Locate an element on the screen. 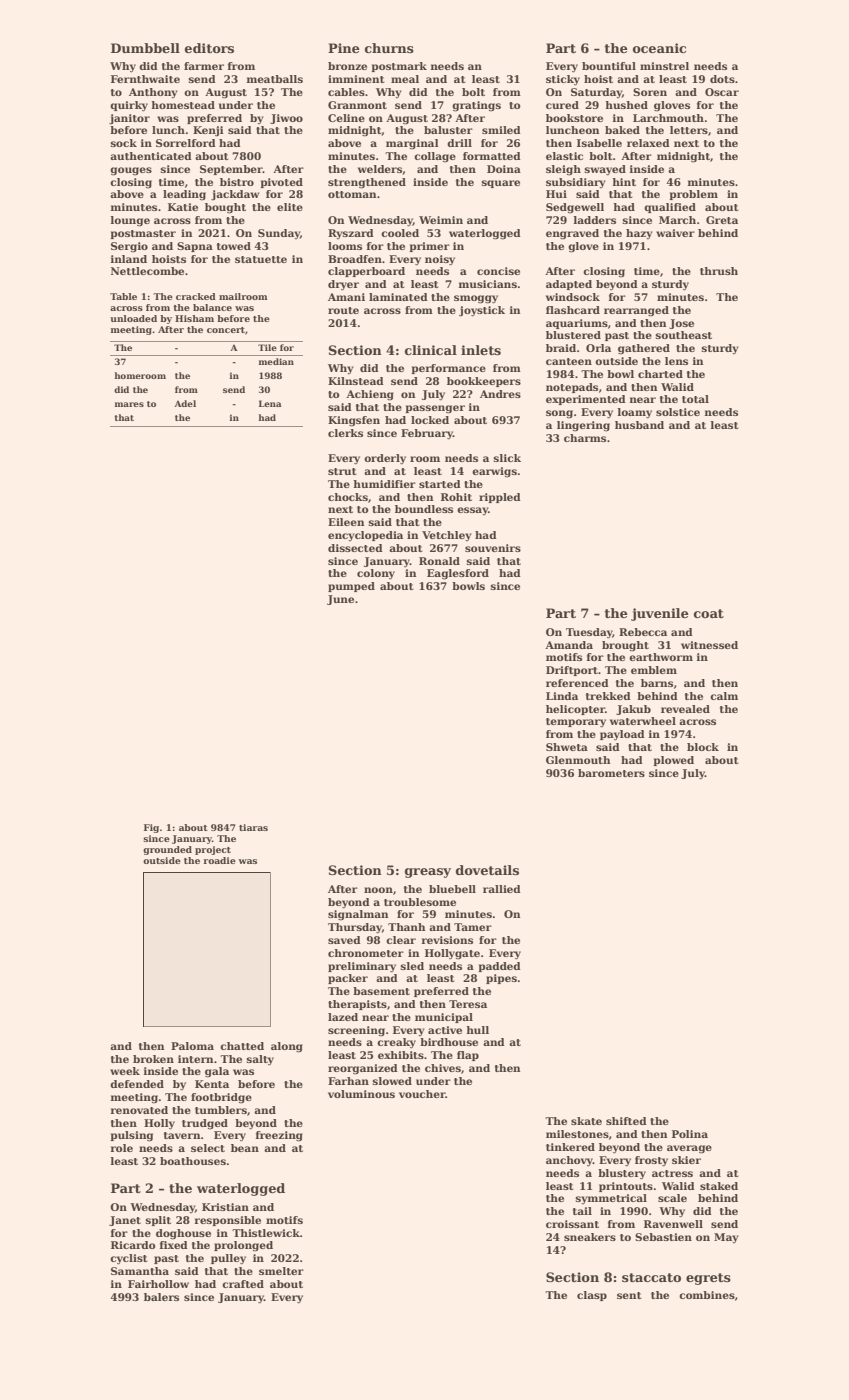 The image size is (849, 1400). Pine is located at coordinates (344, 48).
